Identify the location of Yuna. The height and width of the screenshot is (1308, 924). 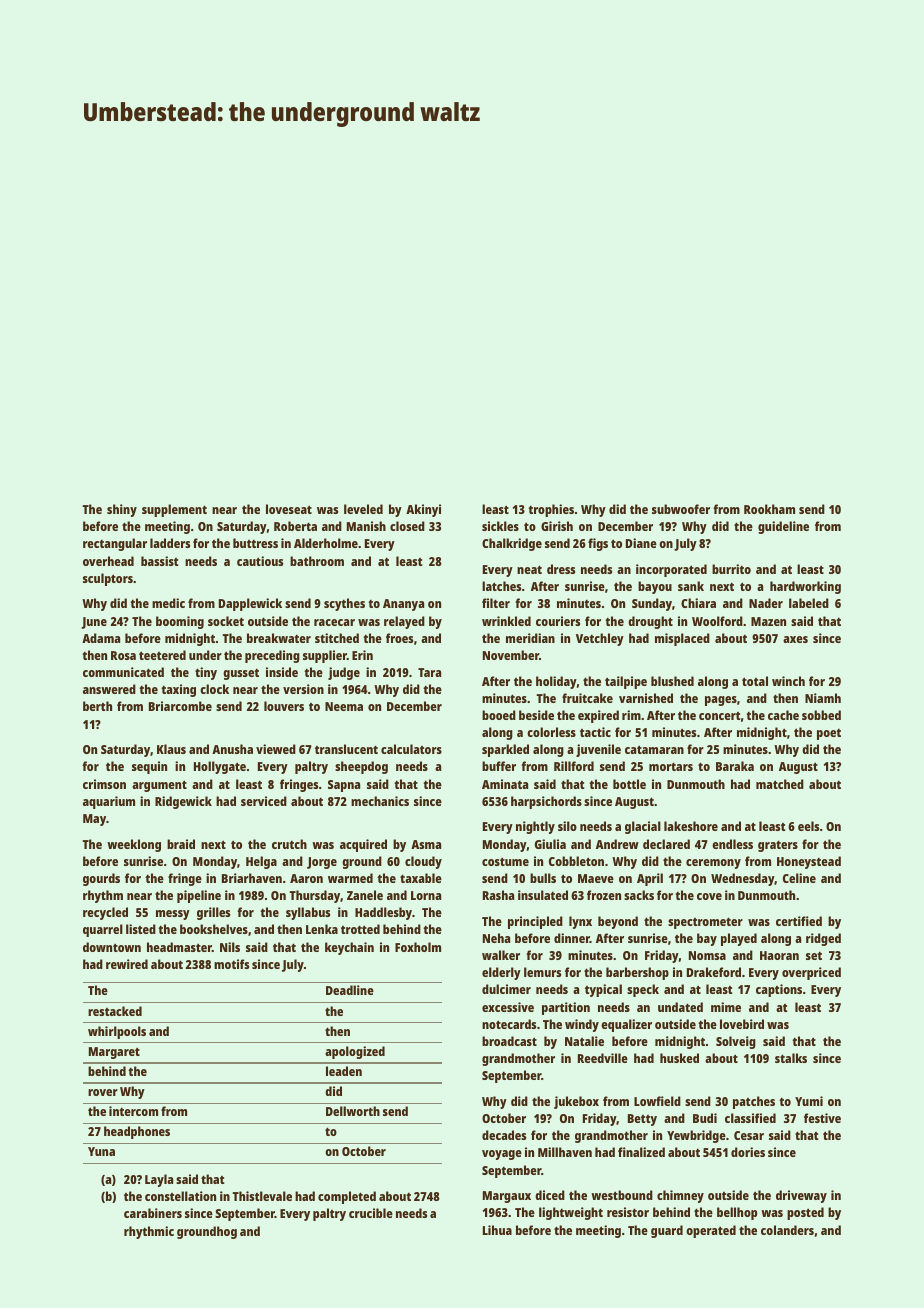
(101, 1151).
